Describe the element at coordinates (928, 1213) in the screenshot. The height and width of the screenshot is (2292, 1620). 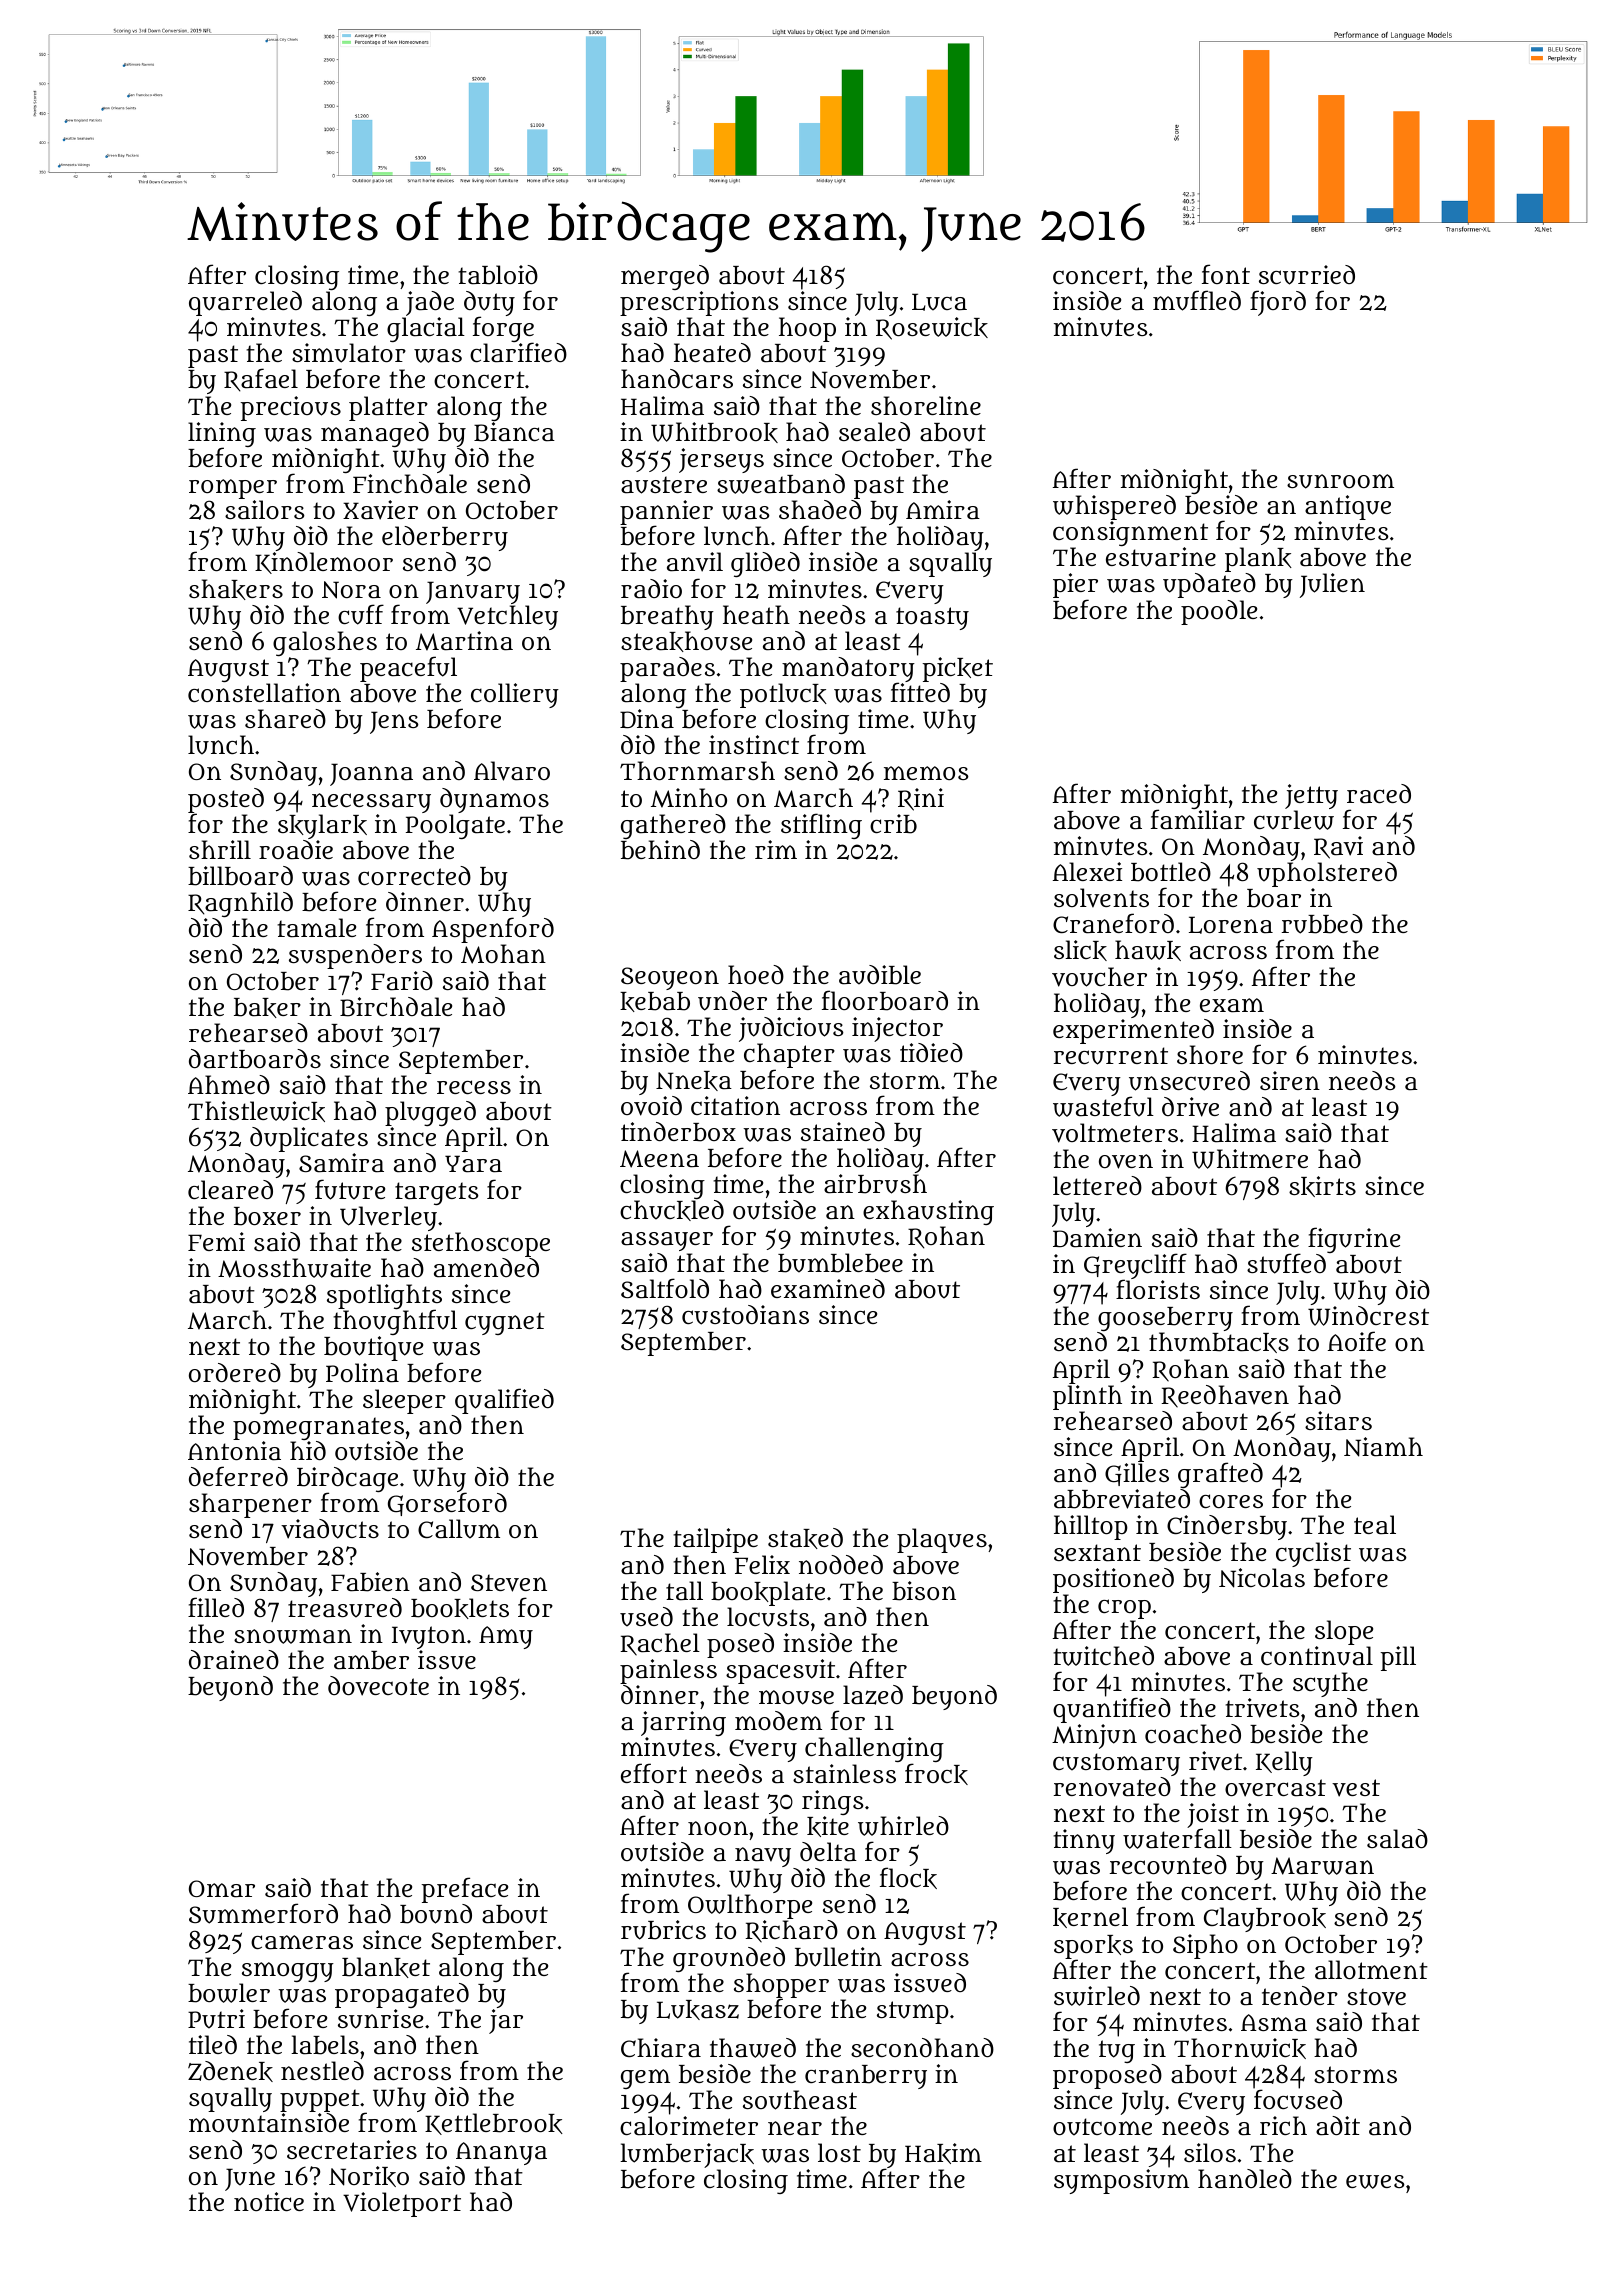
I see `exhausting` at that location.
